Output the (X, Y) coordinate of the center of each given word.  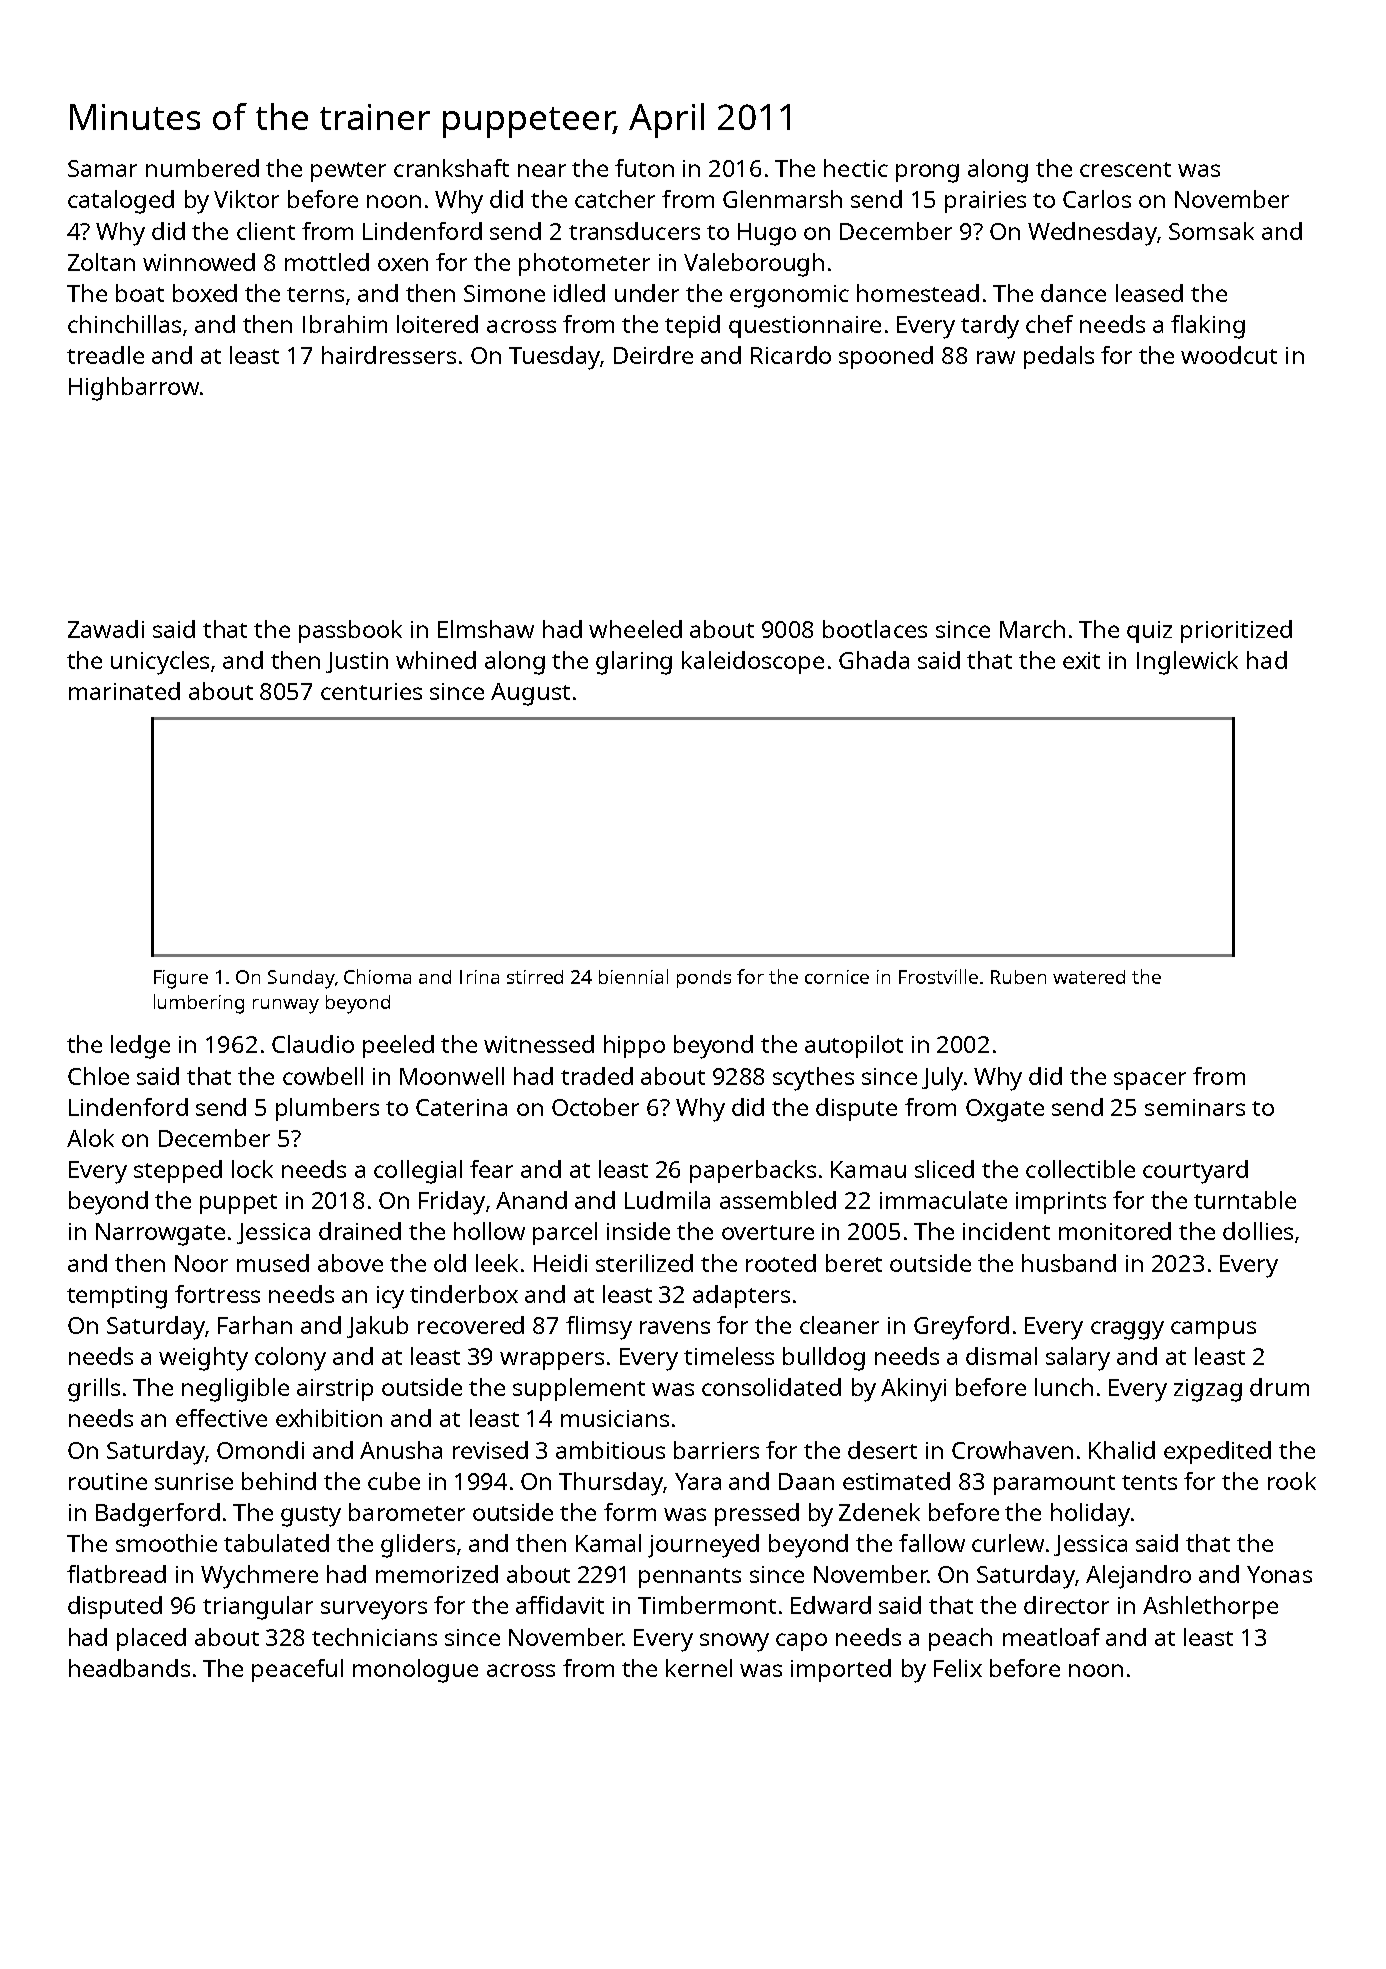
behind (279, 1481)
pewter (348, 172)
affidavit (560, 1605)
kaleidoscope (753, 662)
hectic (856, 168)
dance (1073, 293)
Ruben (1018, 977)
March (1032, 629)
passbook (350, 631)
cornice (837, 977)
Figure (181, 979)
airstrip (335, 1390)
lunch (1064, 1387)
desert (882, 1450)
